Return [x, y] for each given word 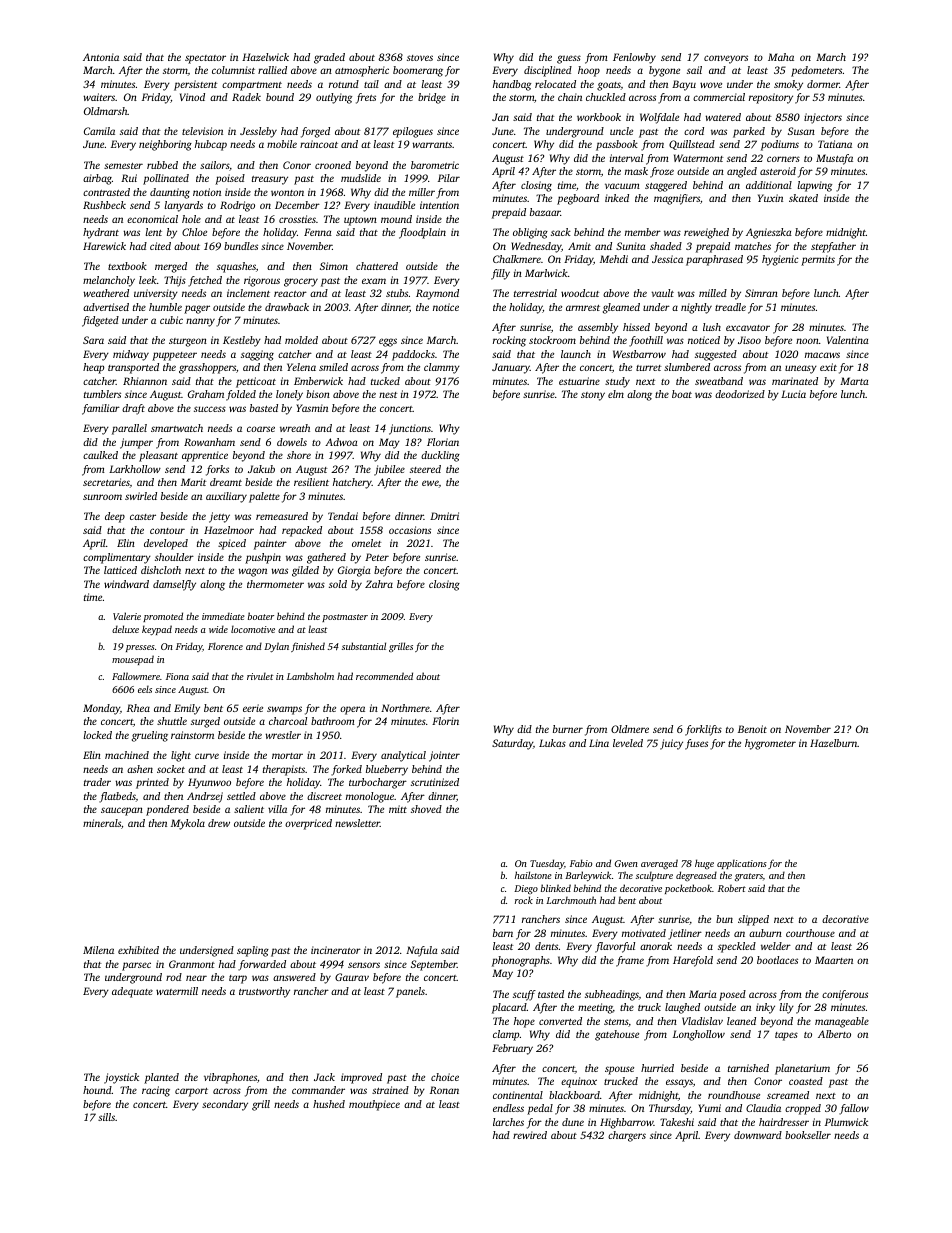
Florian [443, 442]
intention [439, 205]
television [202, 131]
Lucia [793, 394]
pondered [167, 810]
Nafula [422, 951]
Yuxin [770, 198]
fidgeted [100, 321]
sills [106, 1117]
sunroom [102, 497]
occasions [410, 530]
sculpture [654, 876]
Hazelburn [833, 743]
